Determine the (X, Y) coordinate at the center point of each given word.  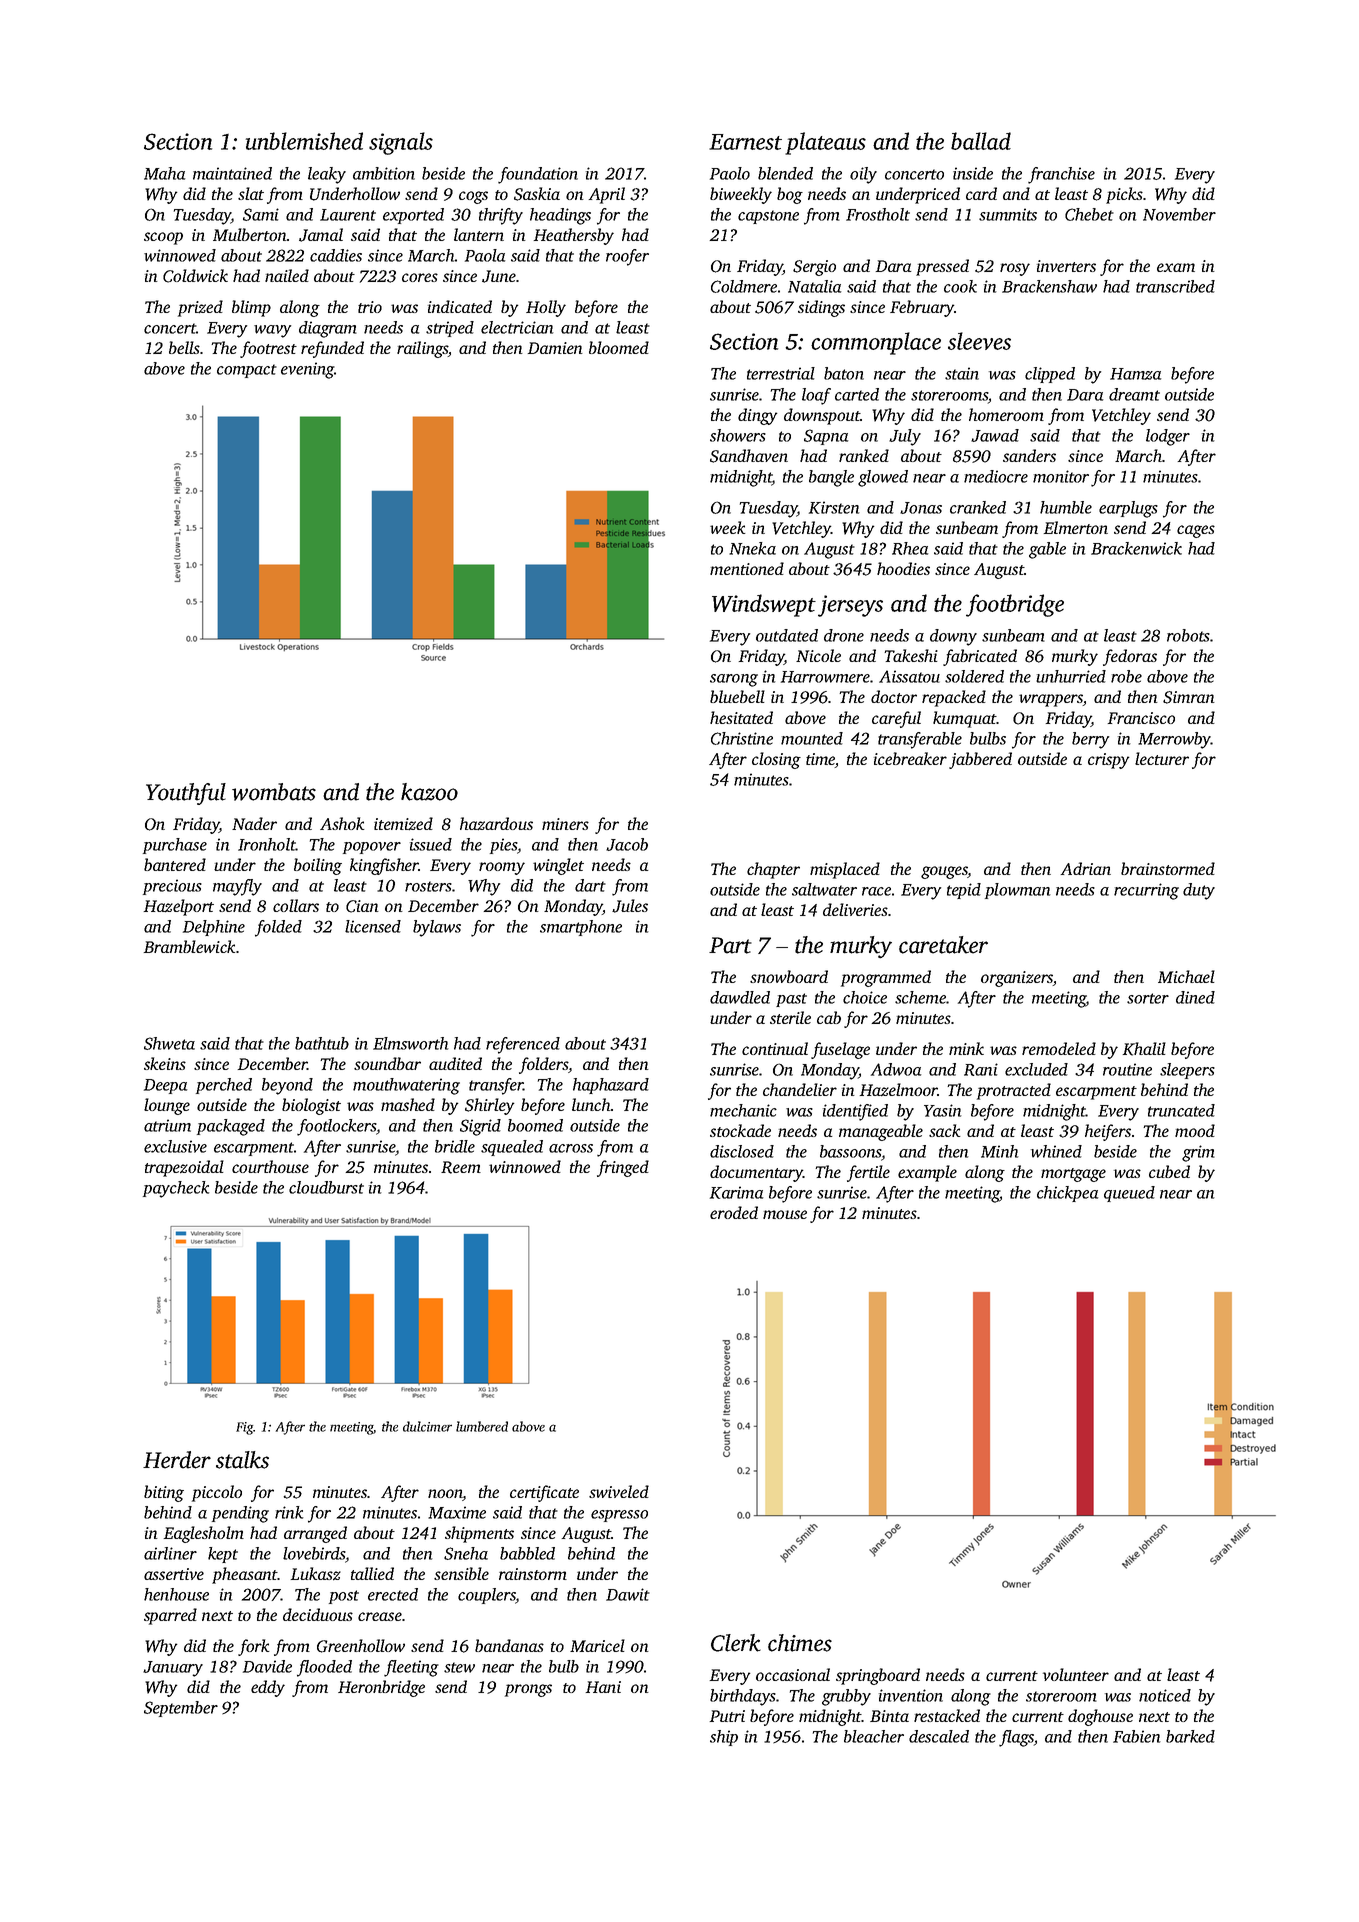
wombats (274, 792)
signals (401, 143)
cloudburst (326, 1187)
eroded (734, 1212)
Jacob (627, 844)
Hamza (1135, 374)
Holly (546, 308)
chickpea (1067, 1194)
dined (1195, 997)
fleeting (411, 1668)
